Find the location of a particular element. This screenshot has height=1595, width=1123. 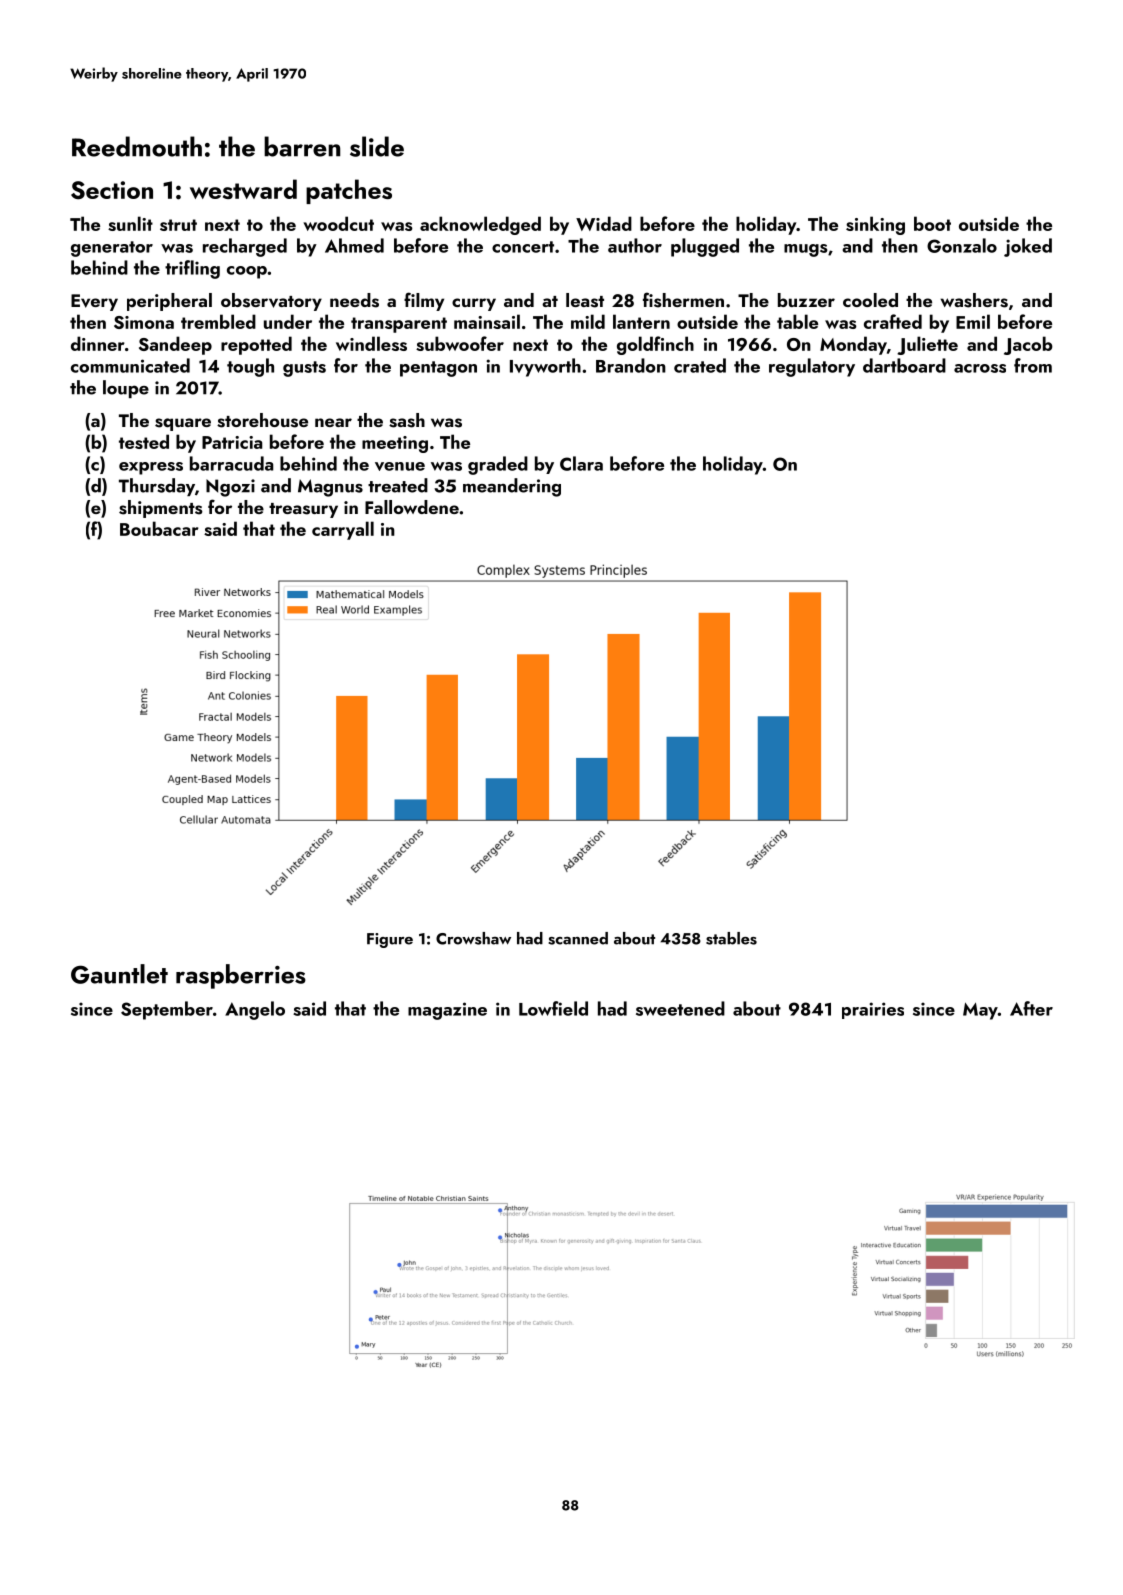

After is located at coordinates (1031, 1008).
